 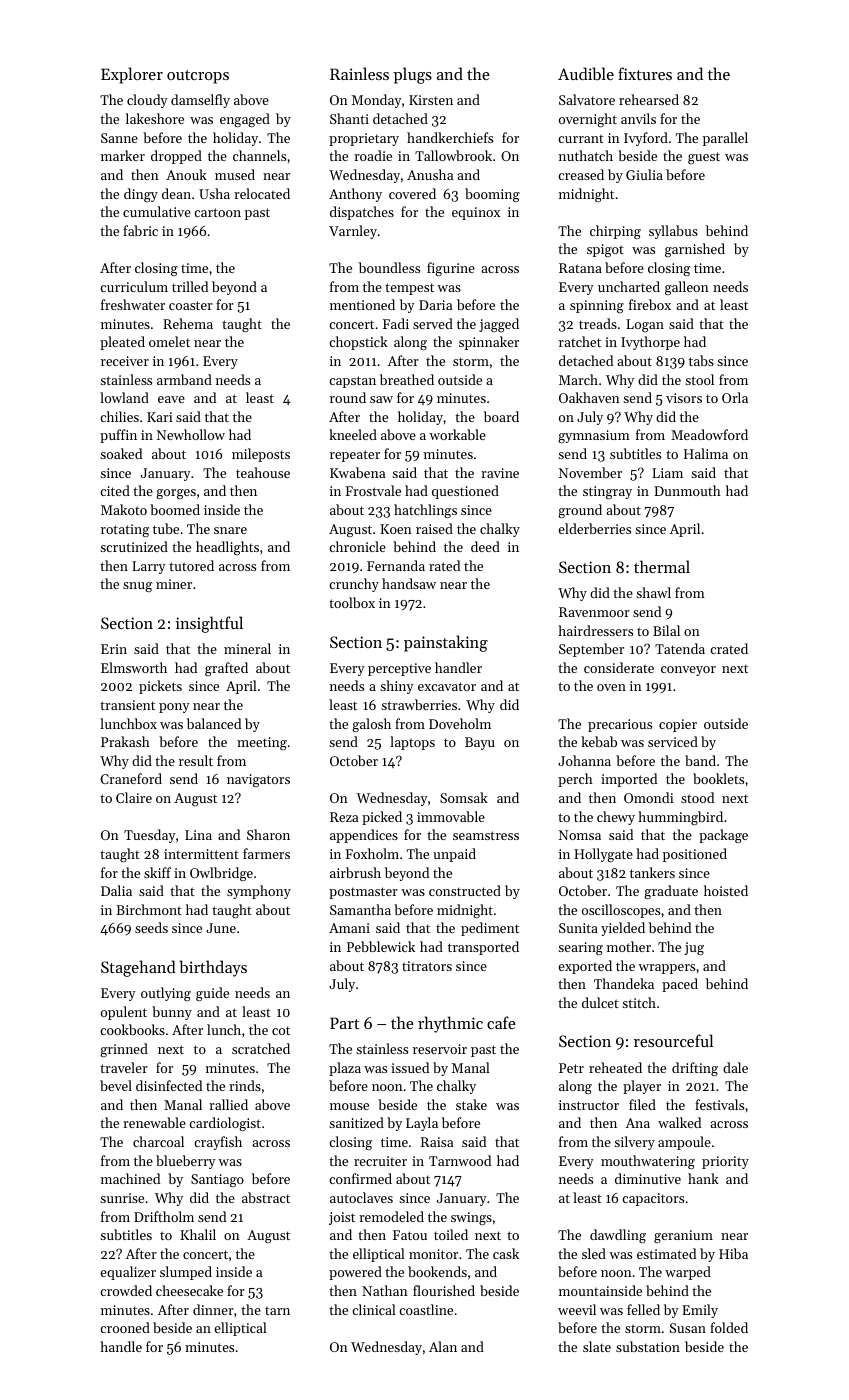 I want to click on paced, so click(x=680, y=985).
